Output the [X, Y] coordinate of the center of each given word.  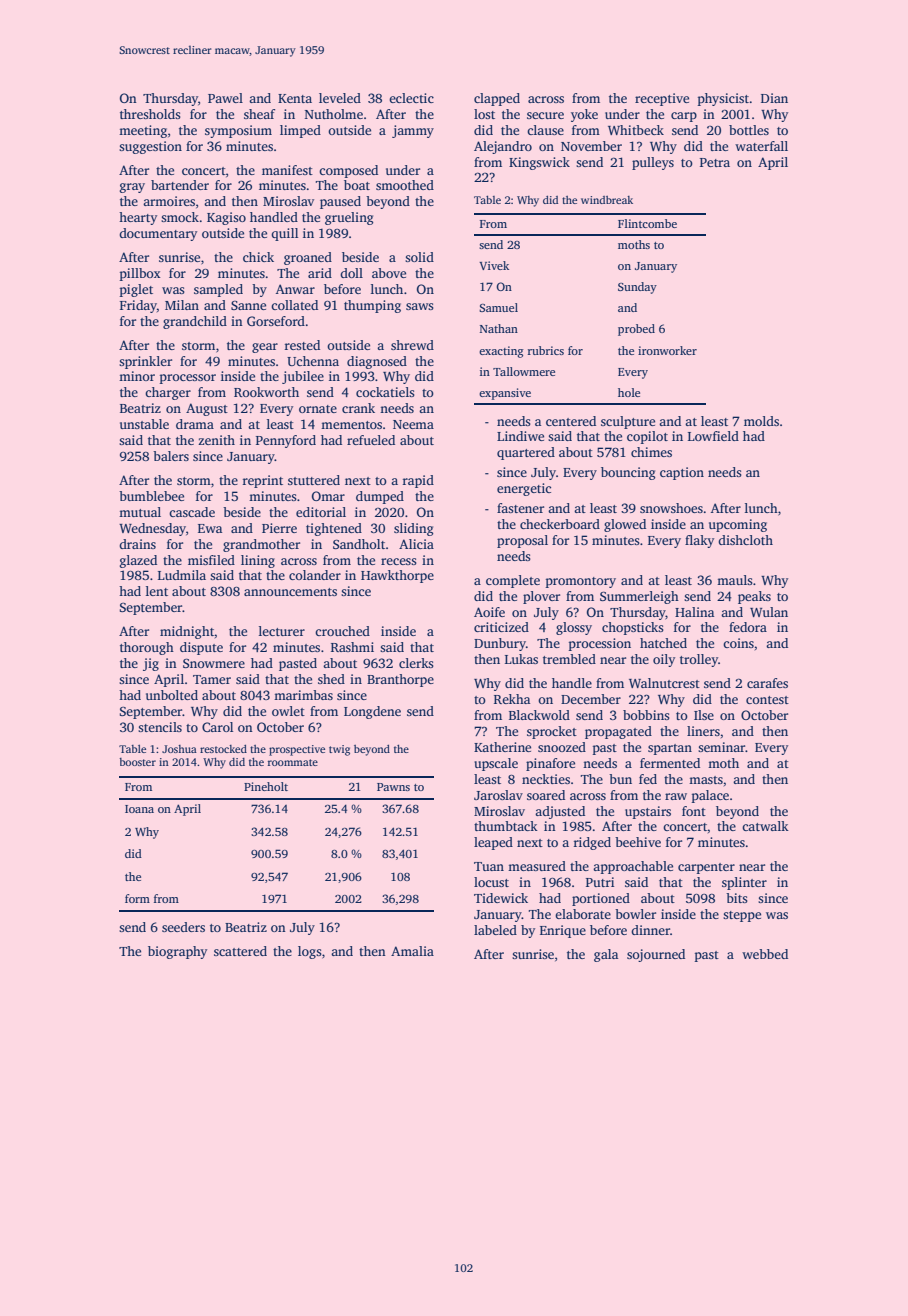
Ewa [210, 528]
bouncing [628, 473]
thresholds [150, 114]
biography [177, 952]
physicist [723, 99]
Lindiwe [520, 436]
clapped [497, 99]
